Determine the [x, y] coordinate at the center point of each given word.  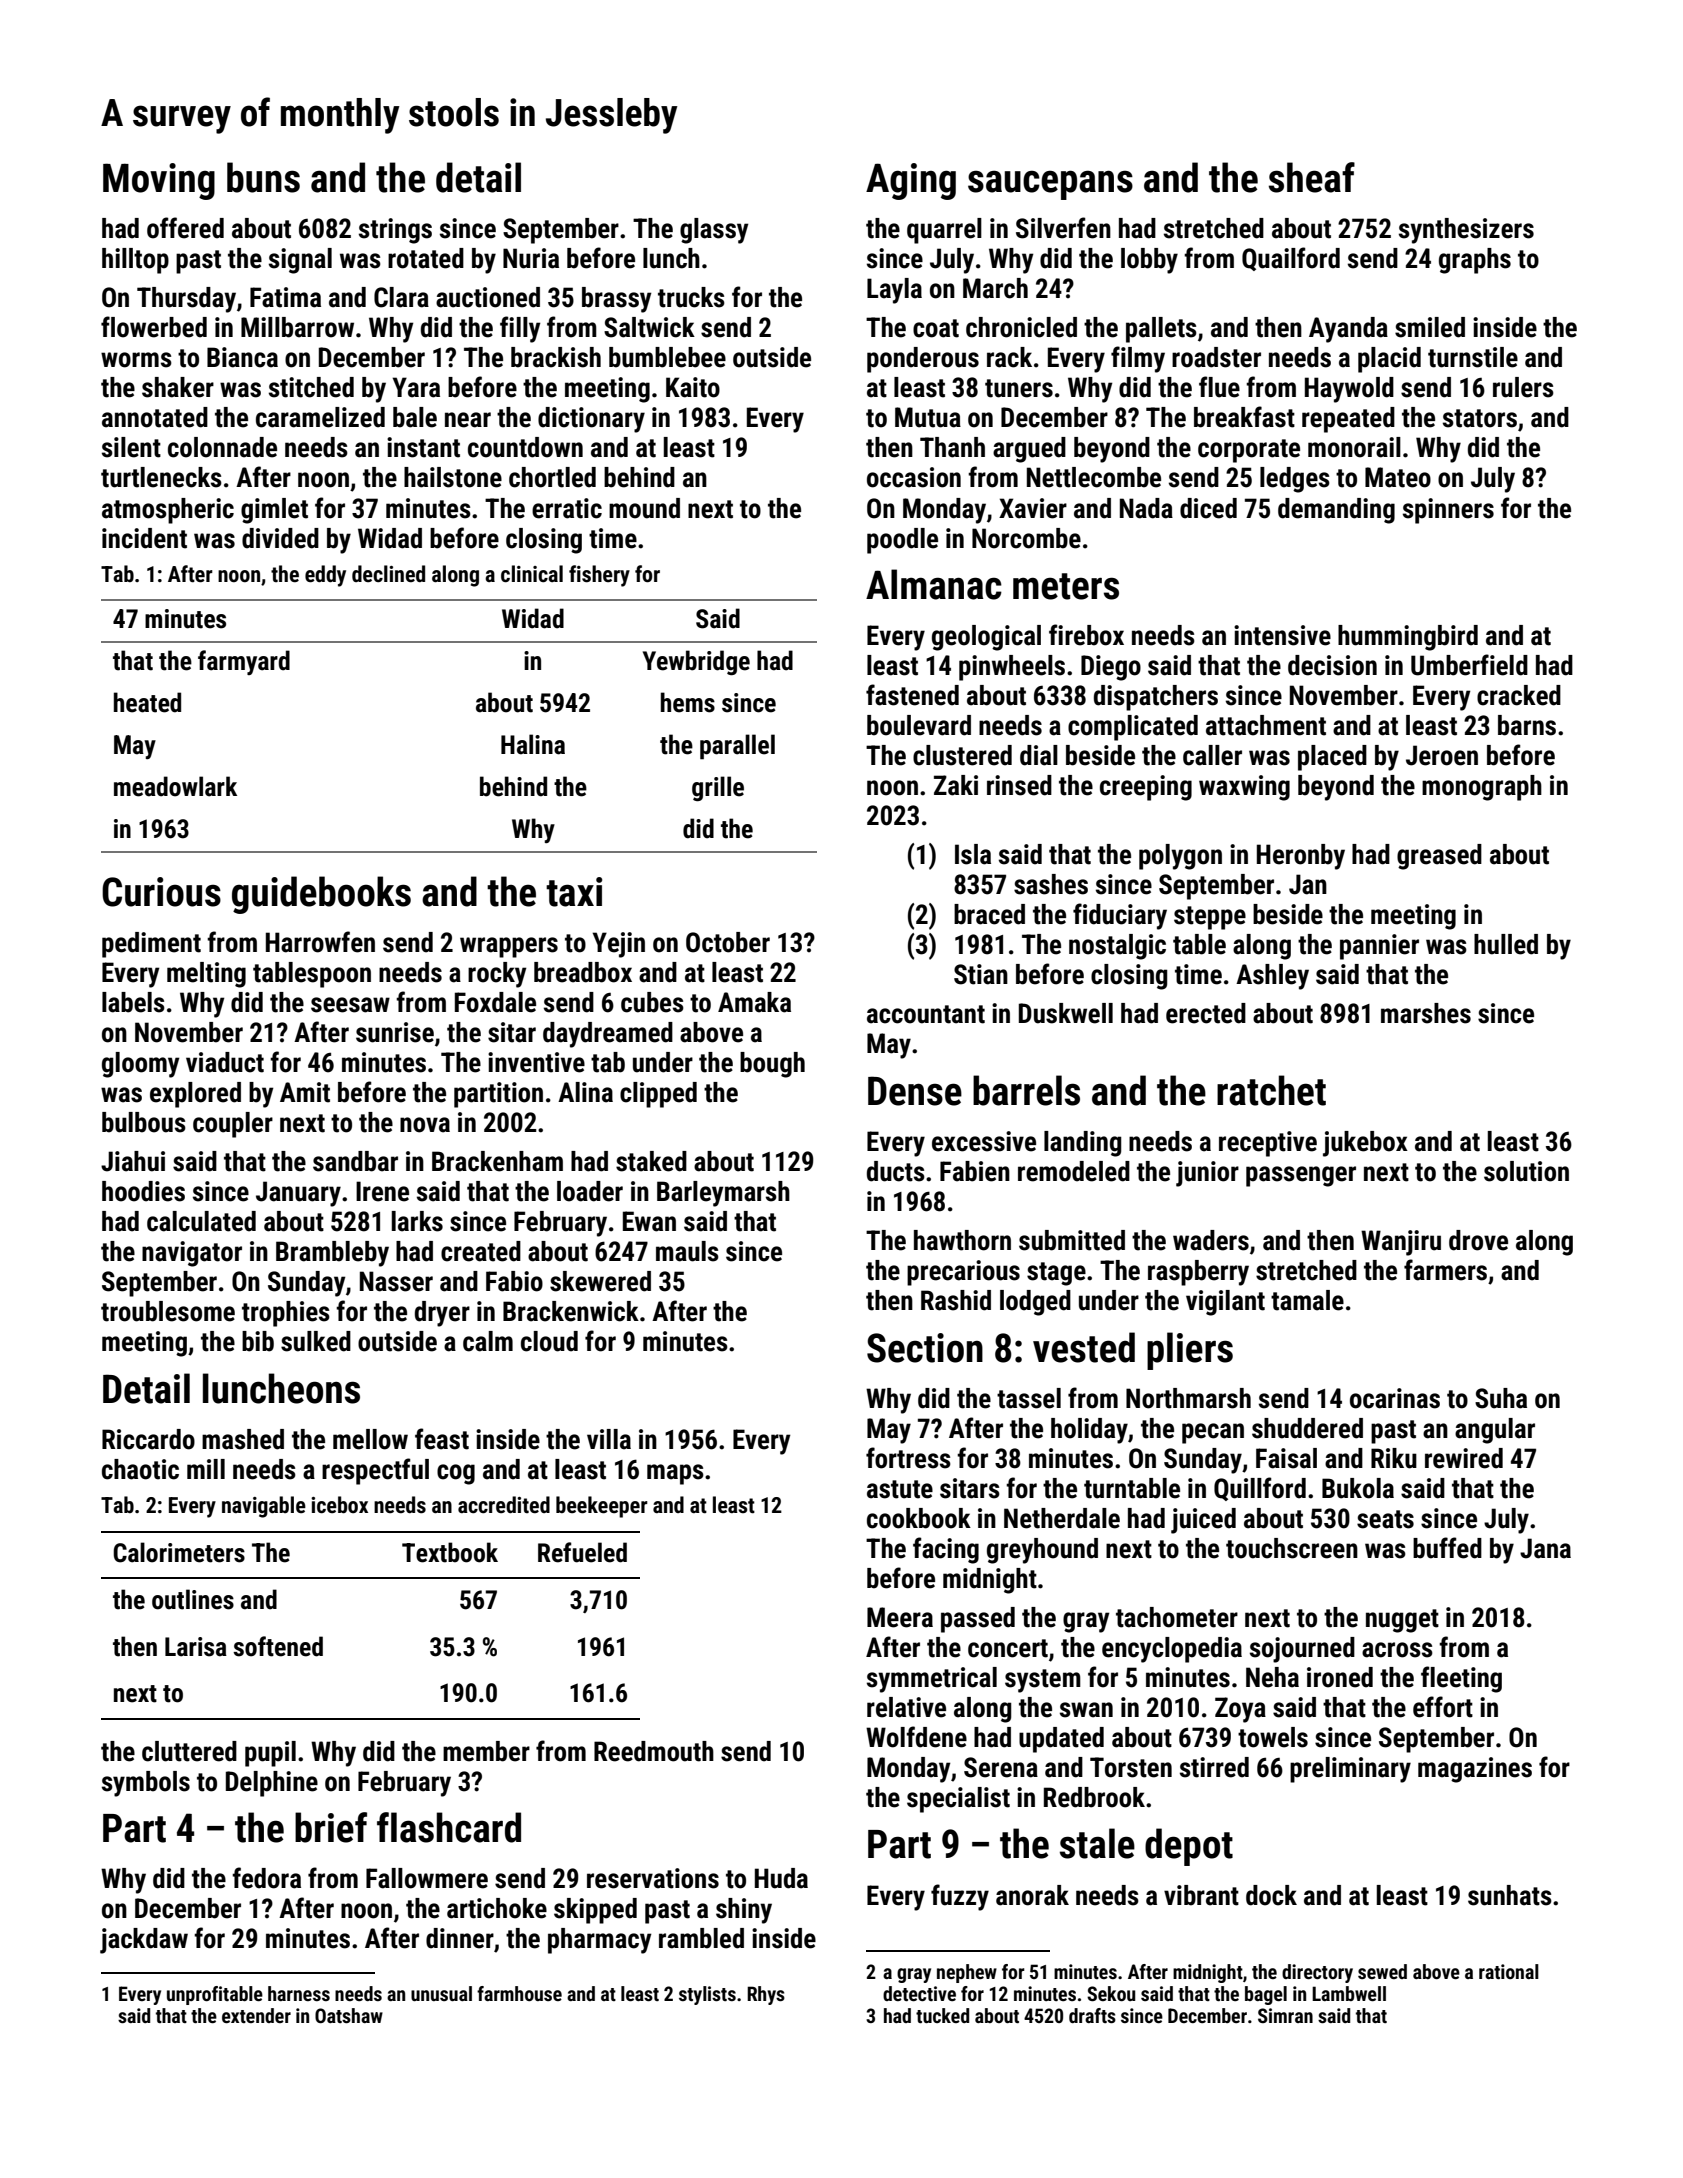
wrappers [509, 947]
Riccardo [148, 1439]
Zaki [956, 785]
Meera [900, 1617]
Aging [911, 181]
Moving [159, 181]
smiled [1430, 327]
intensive [1282, 635]
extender [256, 2015]
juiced [1203, 1521]
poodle [902, 541]
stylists [707, 1995]
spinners [1448, 511]
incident [144, 538]
